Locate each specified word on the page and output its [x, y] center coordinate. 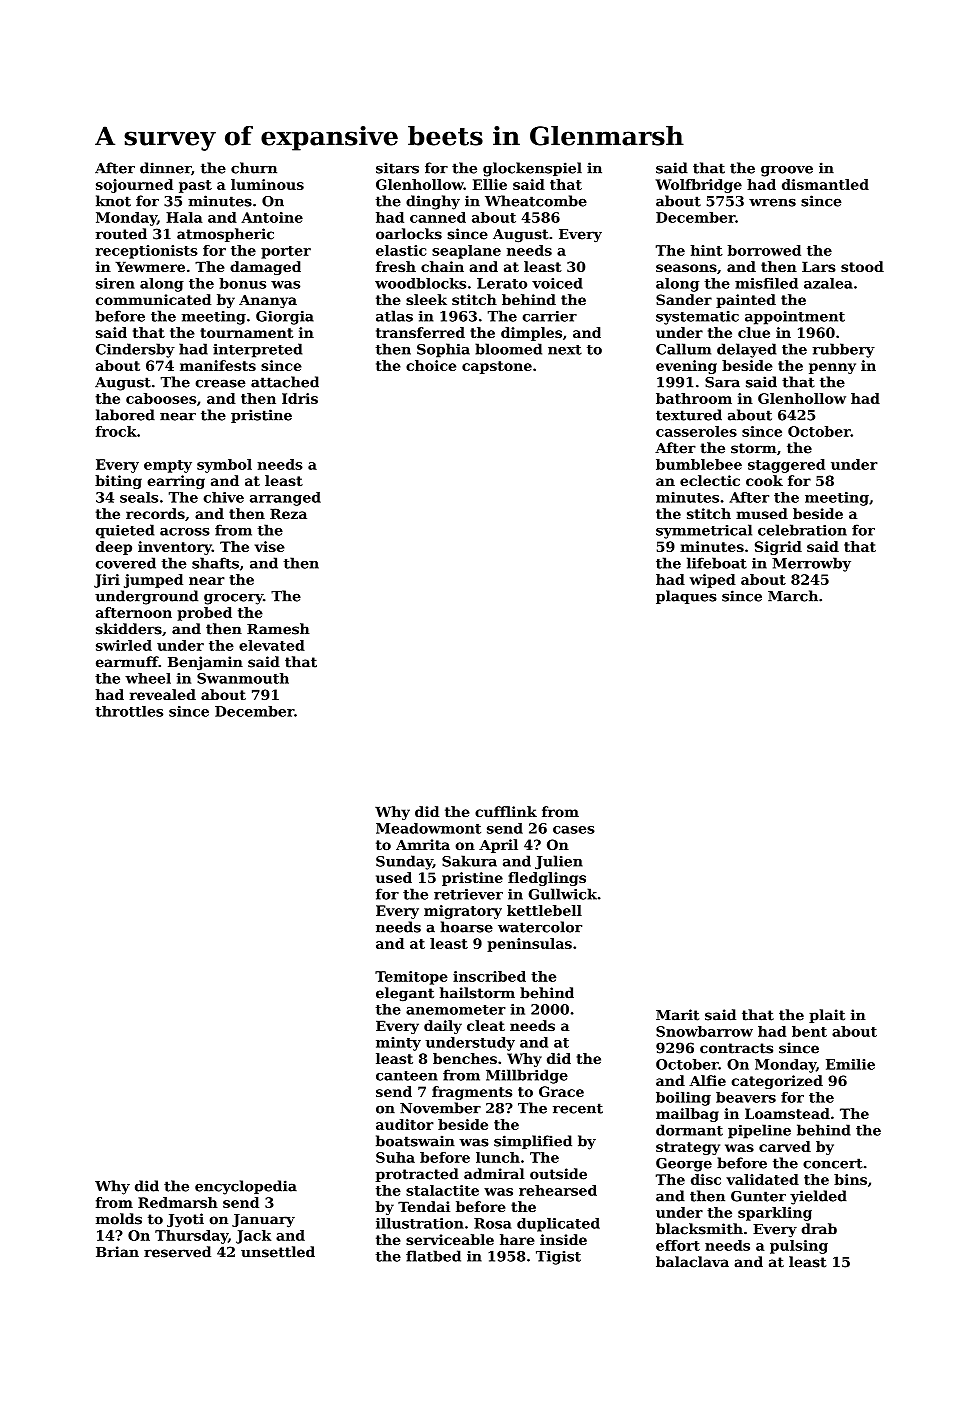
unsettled [278, 1252]
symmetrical [704, 531]
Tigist [558, 1258]
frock [116, 431]
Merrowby [811, 564]
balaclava [692, 1262]
